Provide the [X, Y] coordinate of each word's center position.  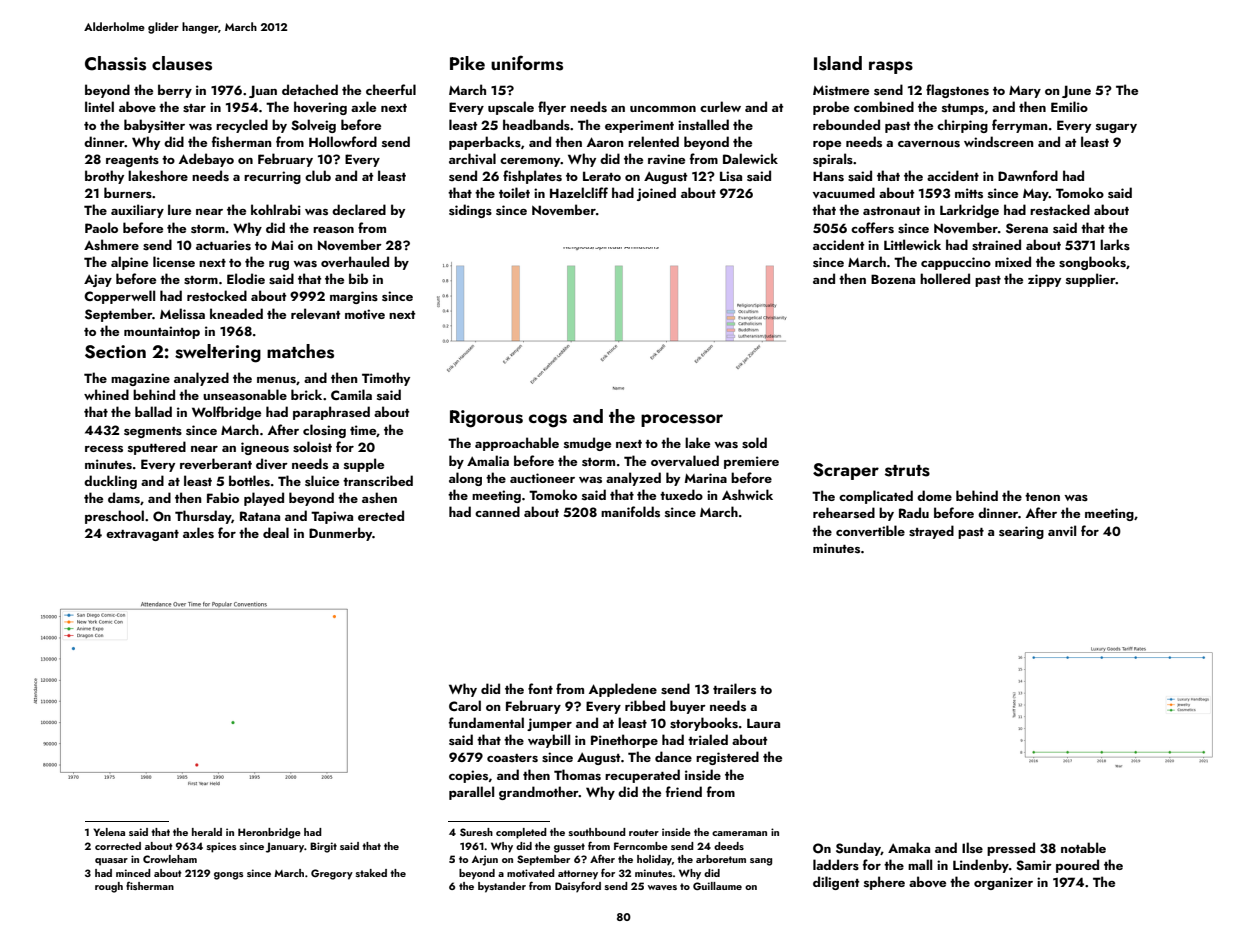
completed [521, 833]
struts [907, 471]
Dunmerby [340, 534]
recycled [242, 126]
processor [682, 420]
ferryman [1019, 126]
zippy [1044, 280]
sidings [470, 211]
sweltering [218, 353]
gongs [228, 876]
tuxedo [681, 494]
